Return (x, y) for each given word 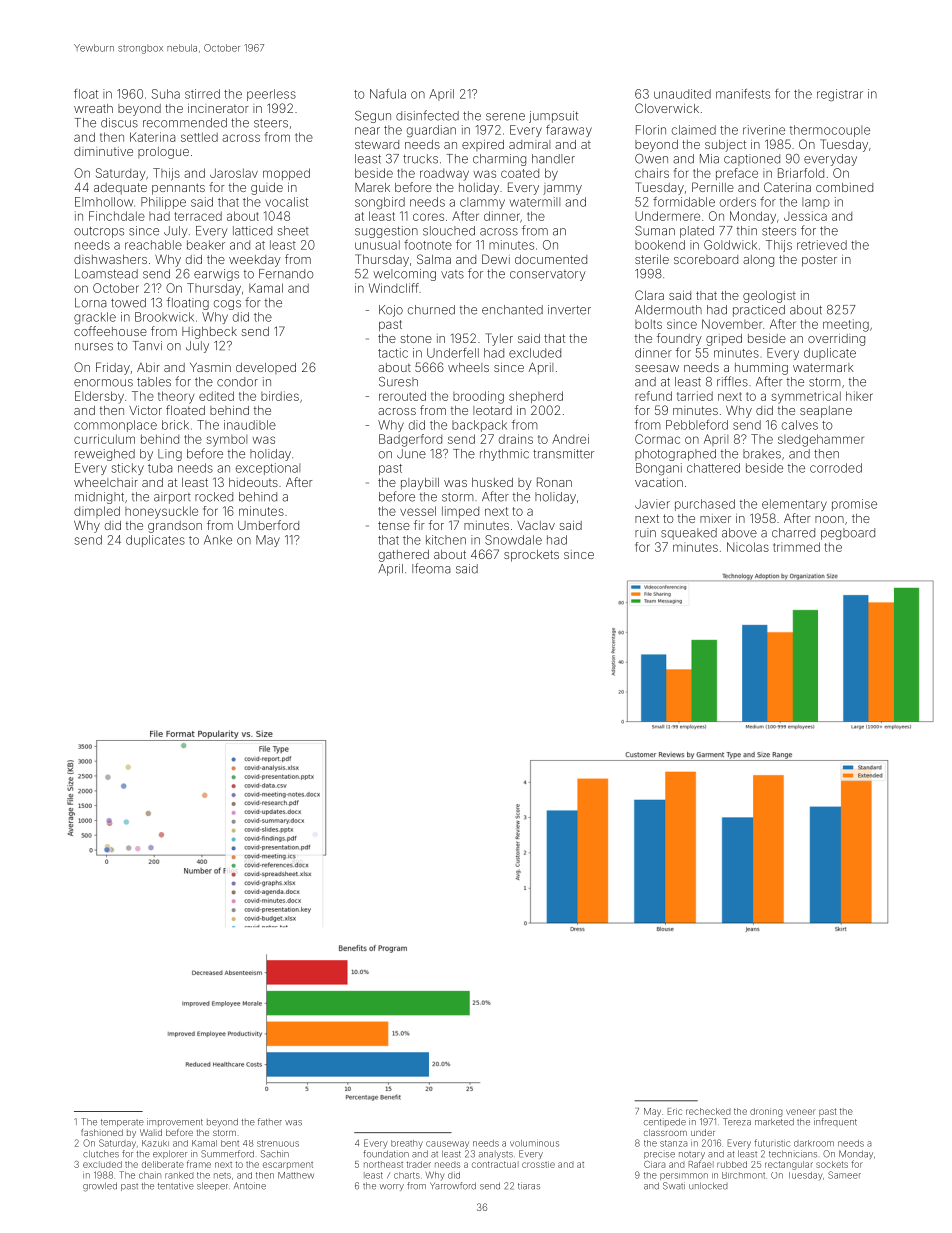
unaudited (682, 94)
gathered (404, 556)
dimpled (97, 512)
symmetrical (806, 397)
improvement (175, 1122)
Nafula (388, 94)
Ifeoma (431, 568)
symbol (226, 441)
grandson (175, 527)
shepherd (536, 397)
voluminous (534, 1143)
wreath (93, 108)
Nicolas (748, 547)
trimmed (796, 547)
